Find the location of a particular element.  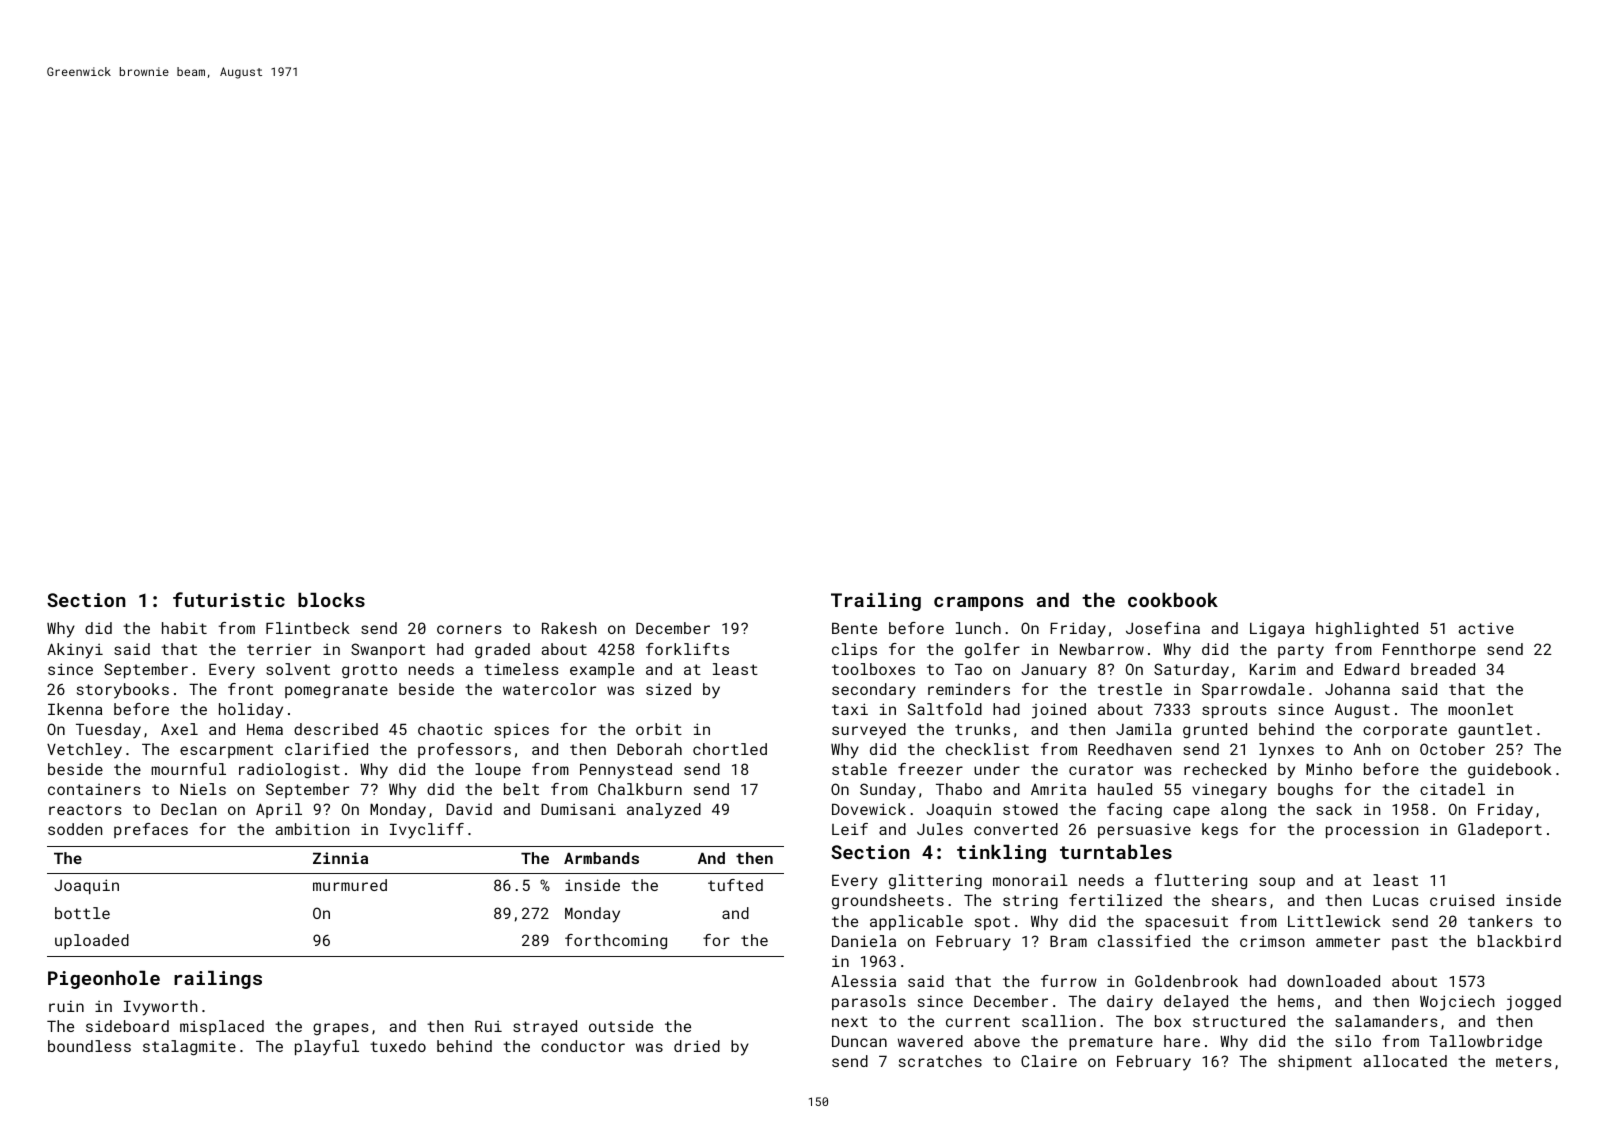

playful is located at coordinates (327, 1048).
